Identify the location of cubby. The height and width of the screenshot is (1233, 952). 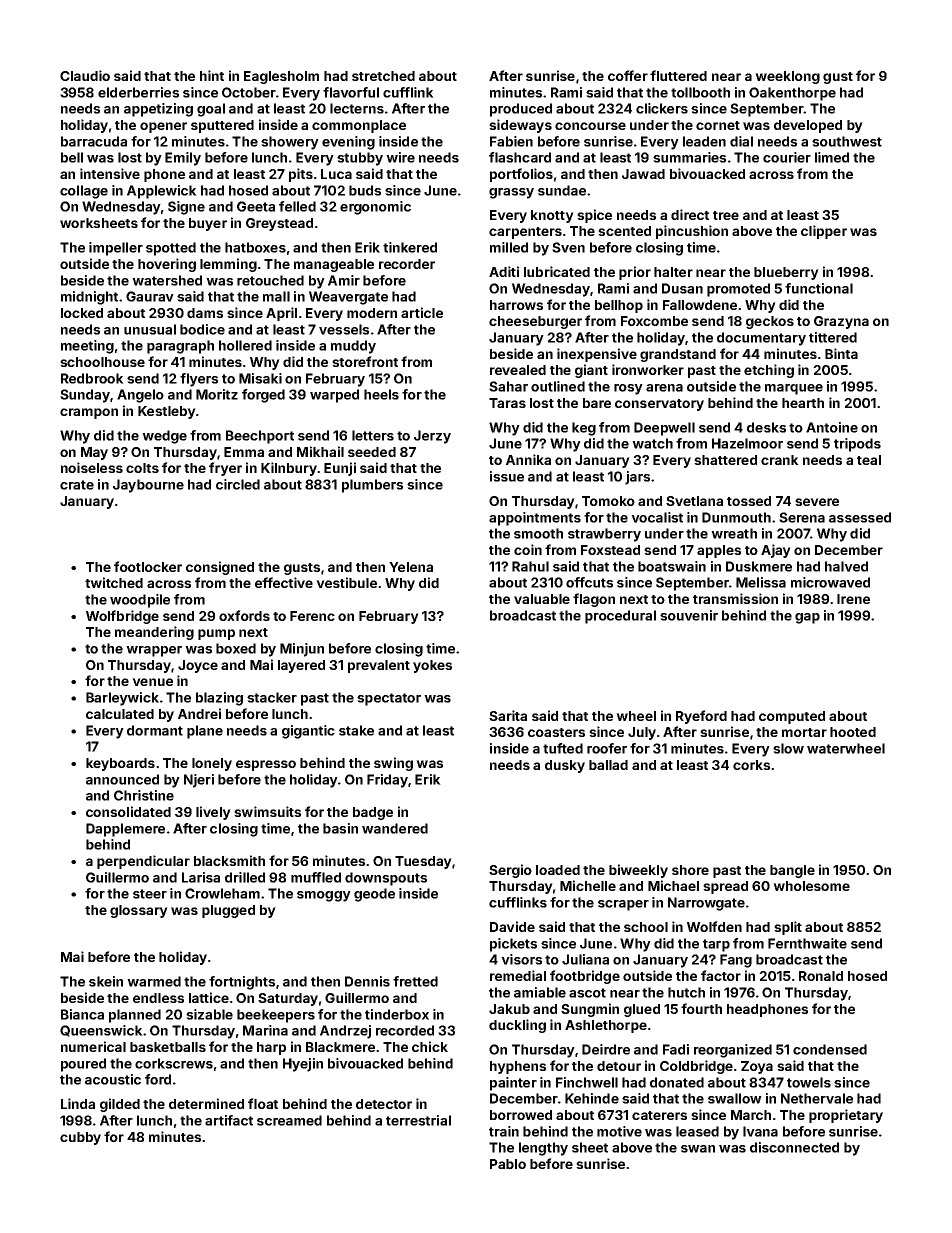
(80, 1138).
